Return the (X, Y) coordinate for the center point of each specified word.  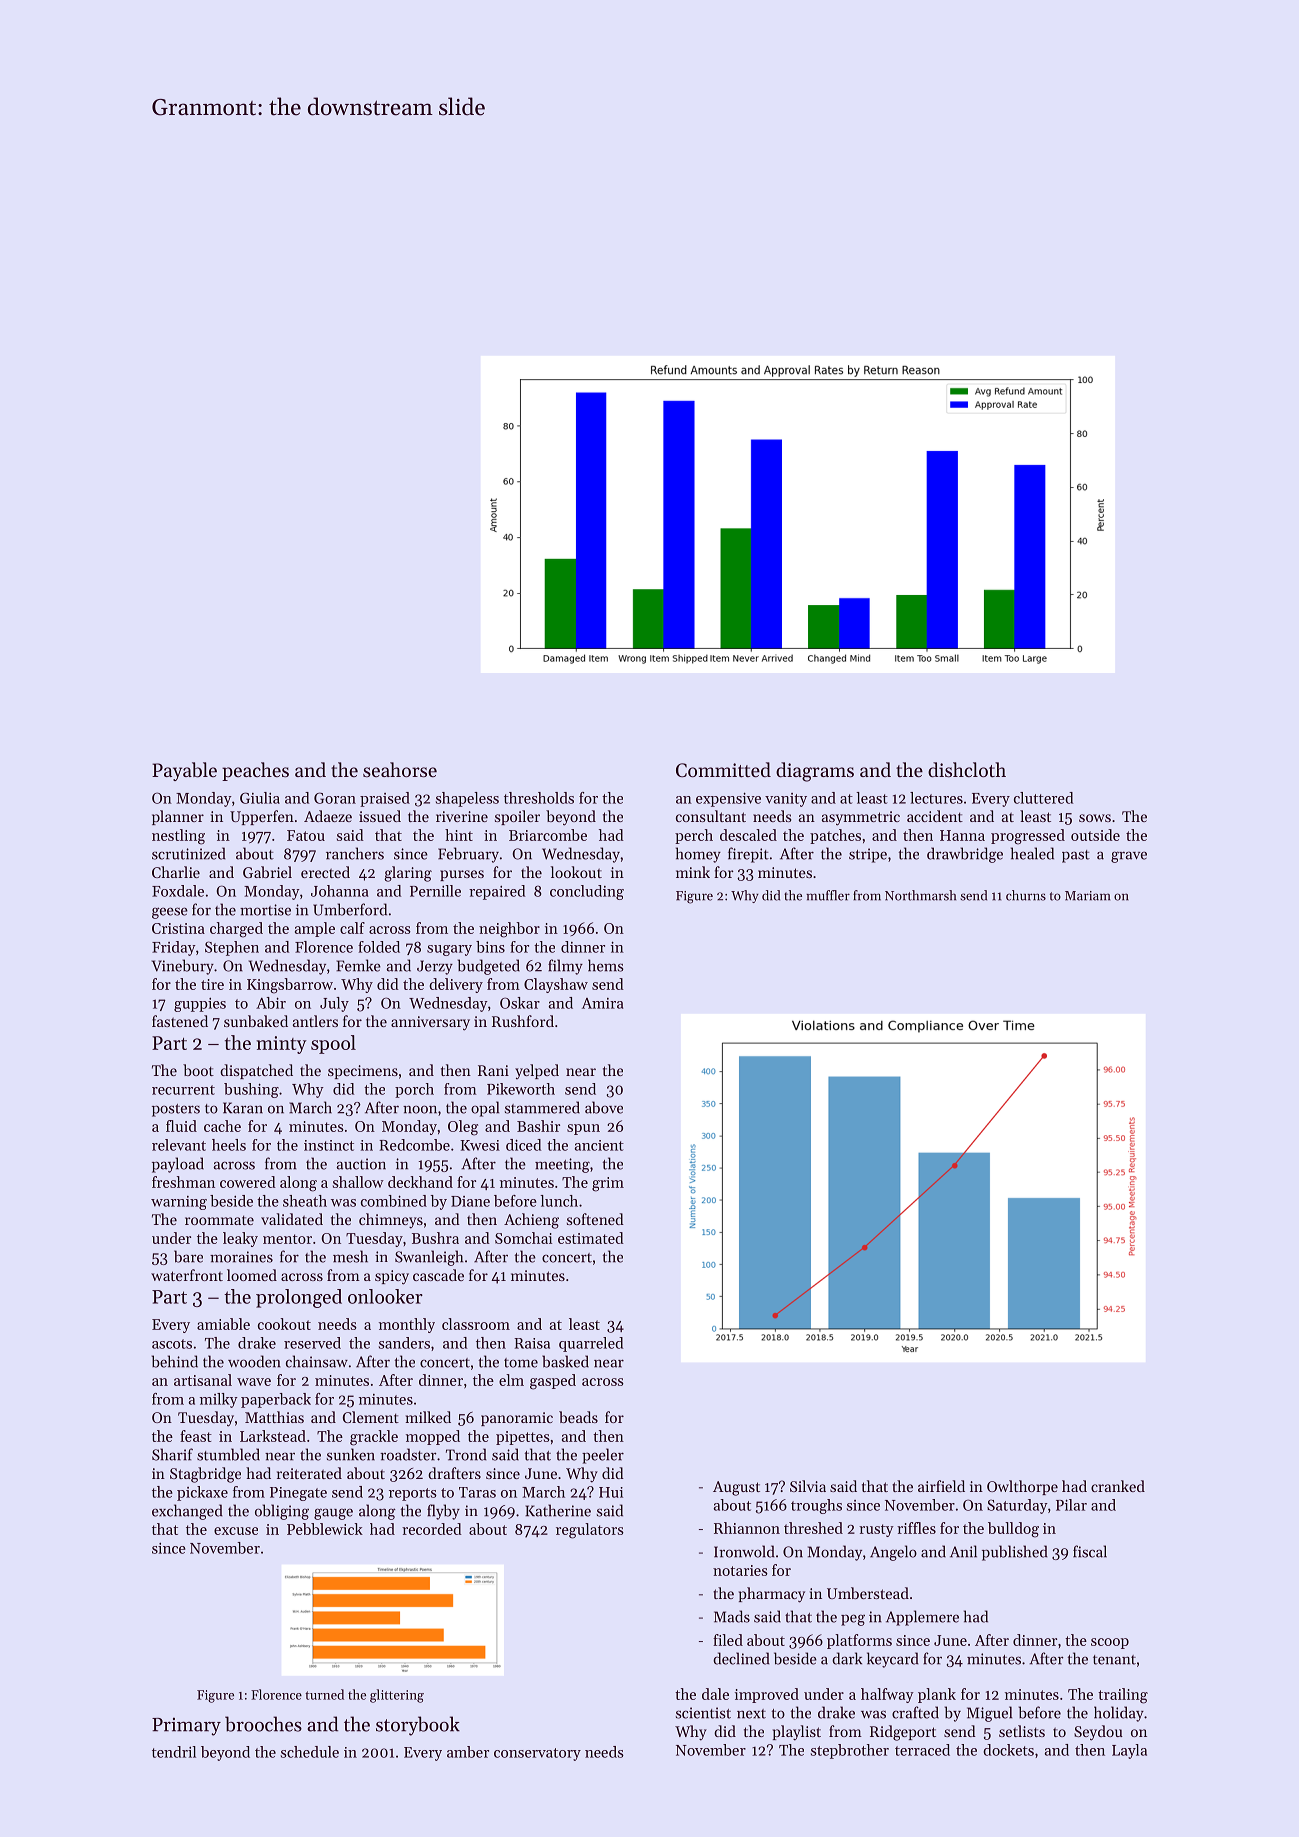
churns (1026, 895)
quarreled (591, 1344)
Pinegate (298, 1494)
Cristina (178, 928)
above (604, 1107)
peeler (603, 1456)
